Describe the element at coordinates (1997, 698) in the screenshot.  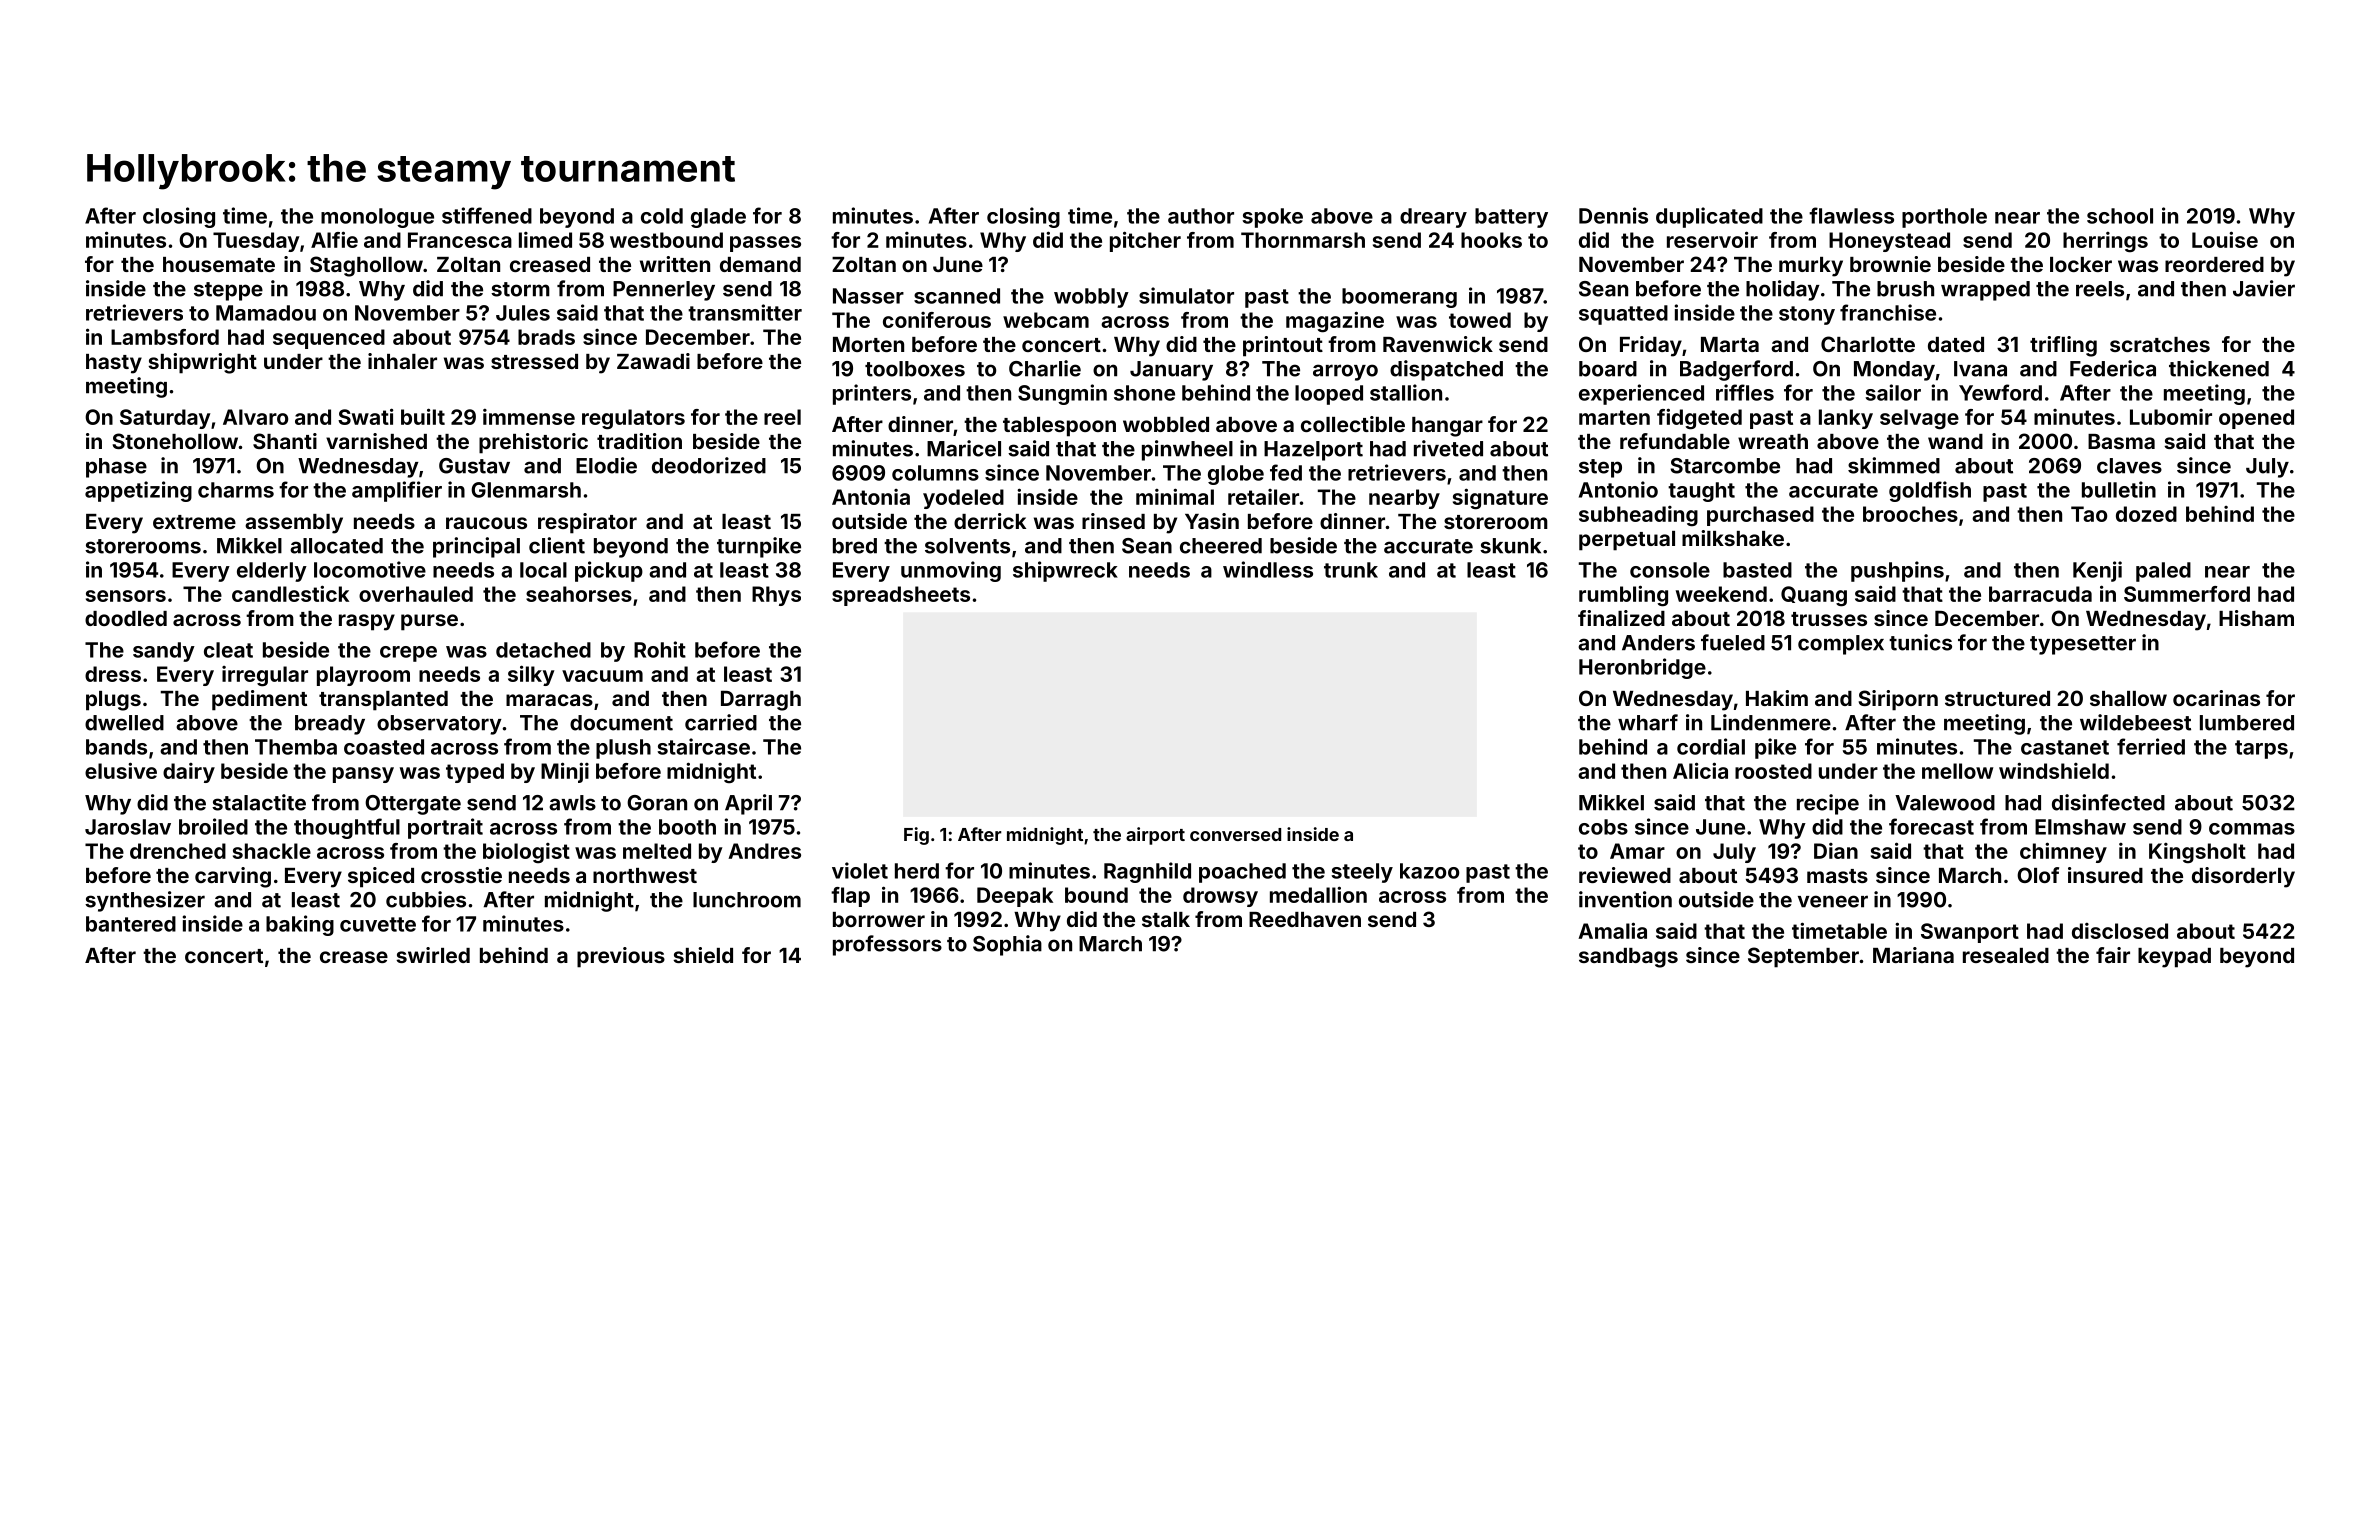
I see `structured` at that location.
